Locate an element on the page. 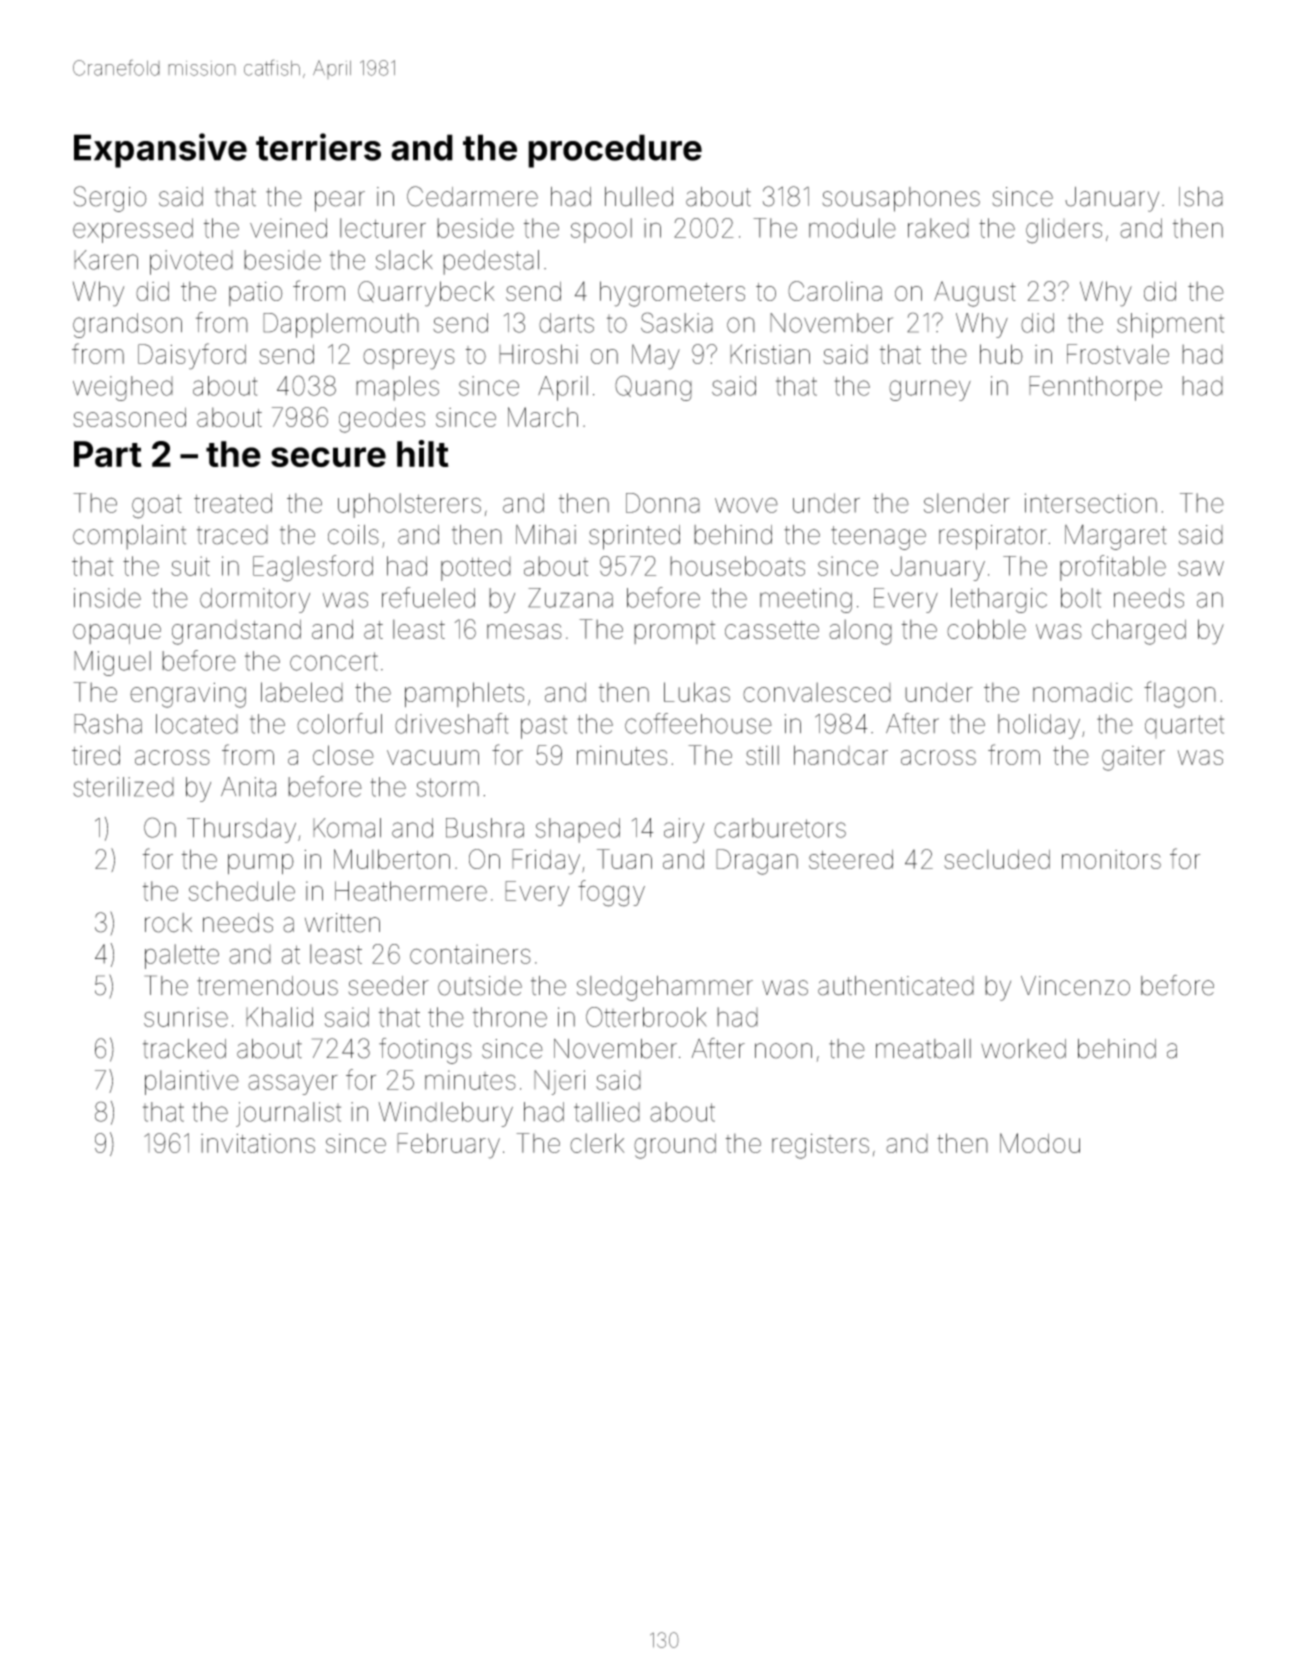  flagon is located at coordinates (1180, 694).
